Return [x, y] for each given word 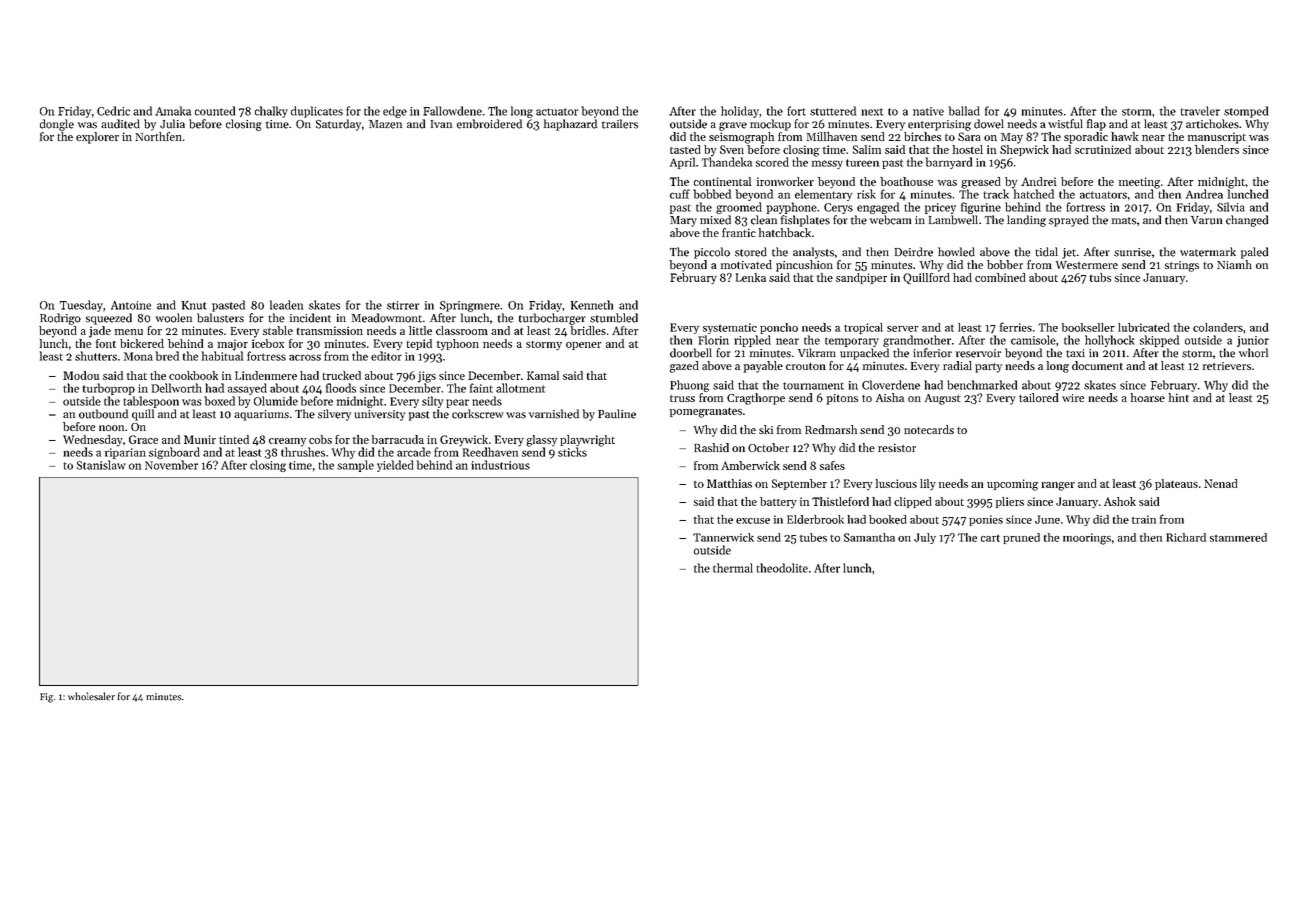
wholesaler [91, 696]
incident [310, 318]
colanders [1218, 327]
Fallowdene [452, 111]
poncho [779, 328]
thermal [733, 568]
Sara [969, 136]
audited [120, 124]
